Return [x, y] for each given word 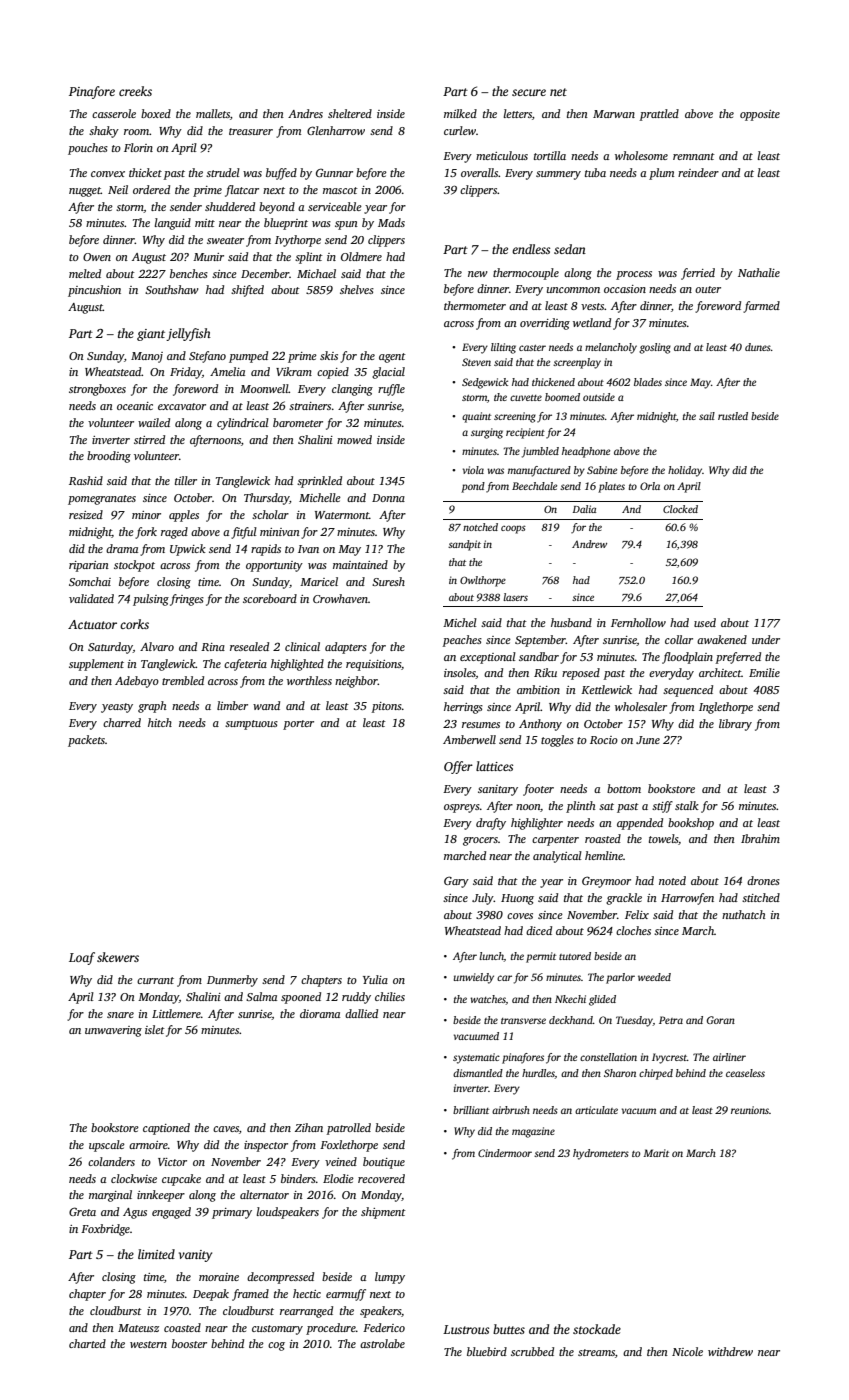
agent [392, 358]
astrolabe [382, 1343]
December [265, 273]
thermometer [475, 305]
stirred [149, 439]
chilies [390, 996]
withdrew [730, 1351]
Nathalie [759, 272]
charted [87, 1343]
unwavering [113, 1031]
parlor [620, 978]
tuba [595, 172]
